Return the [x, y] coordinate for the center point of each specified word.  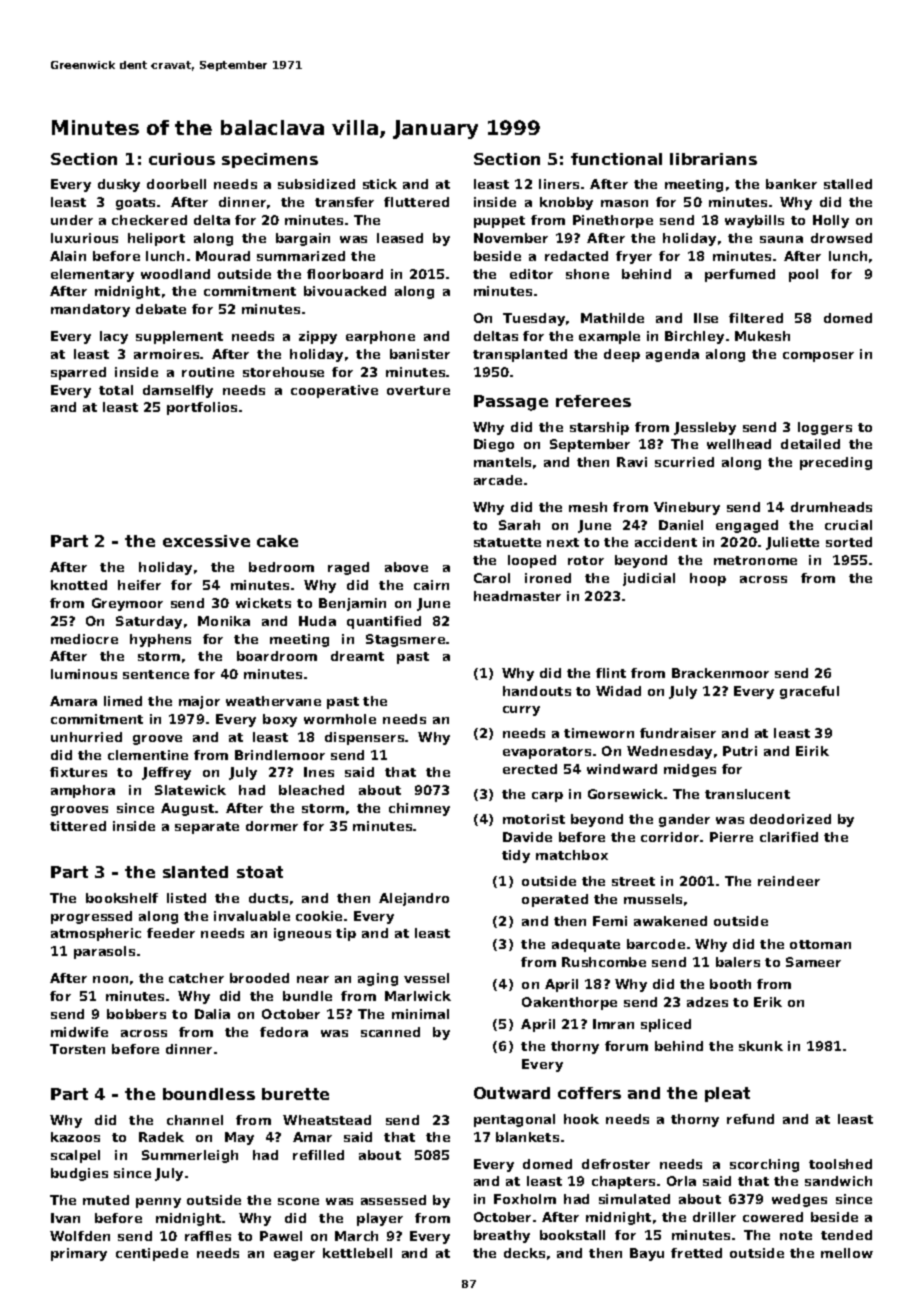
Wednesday [669, 752]
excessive [206, 541]
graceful [809, 692]
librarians [713, 159]
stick [380, 184]
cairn [431, 585]
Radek [161, 1137]
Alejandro [414, 899]
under [72, 220]
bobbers [136, 1014]
